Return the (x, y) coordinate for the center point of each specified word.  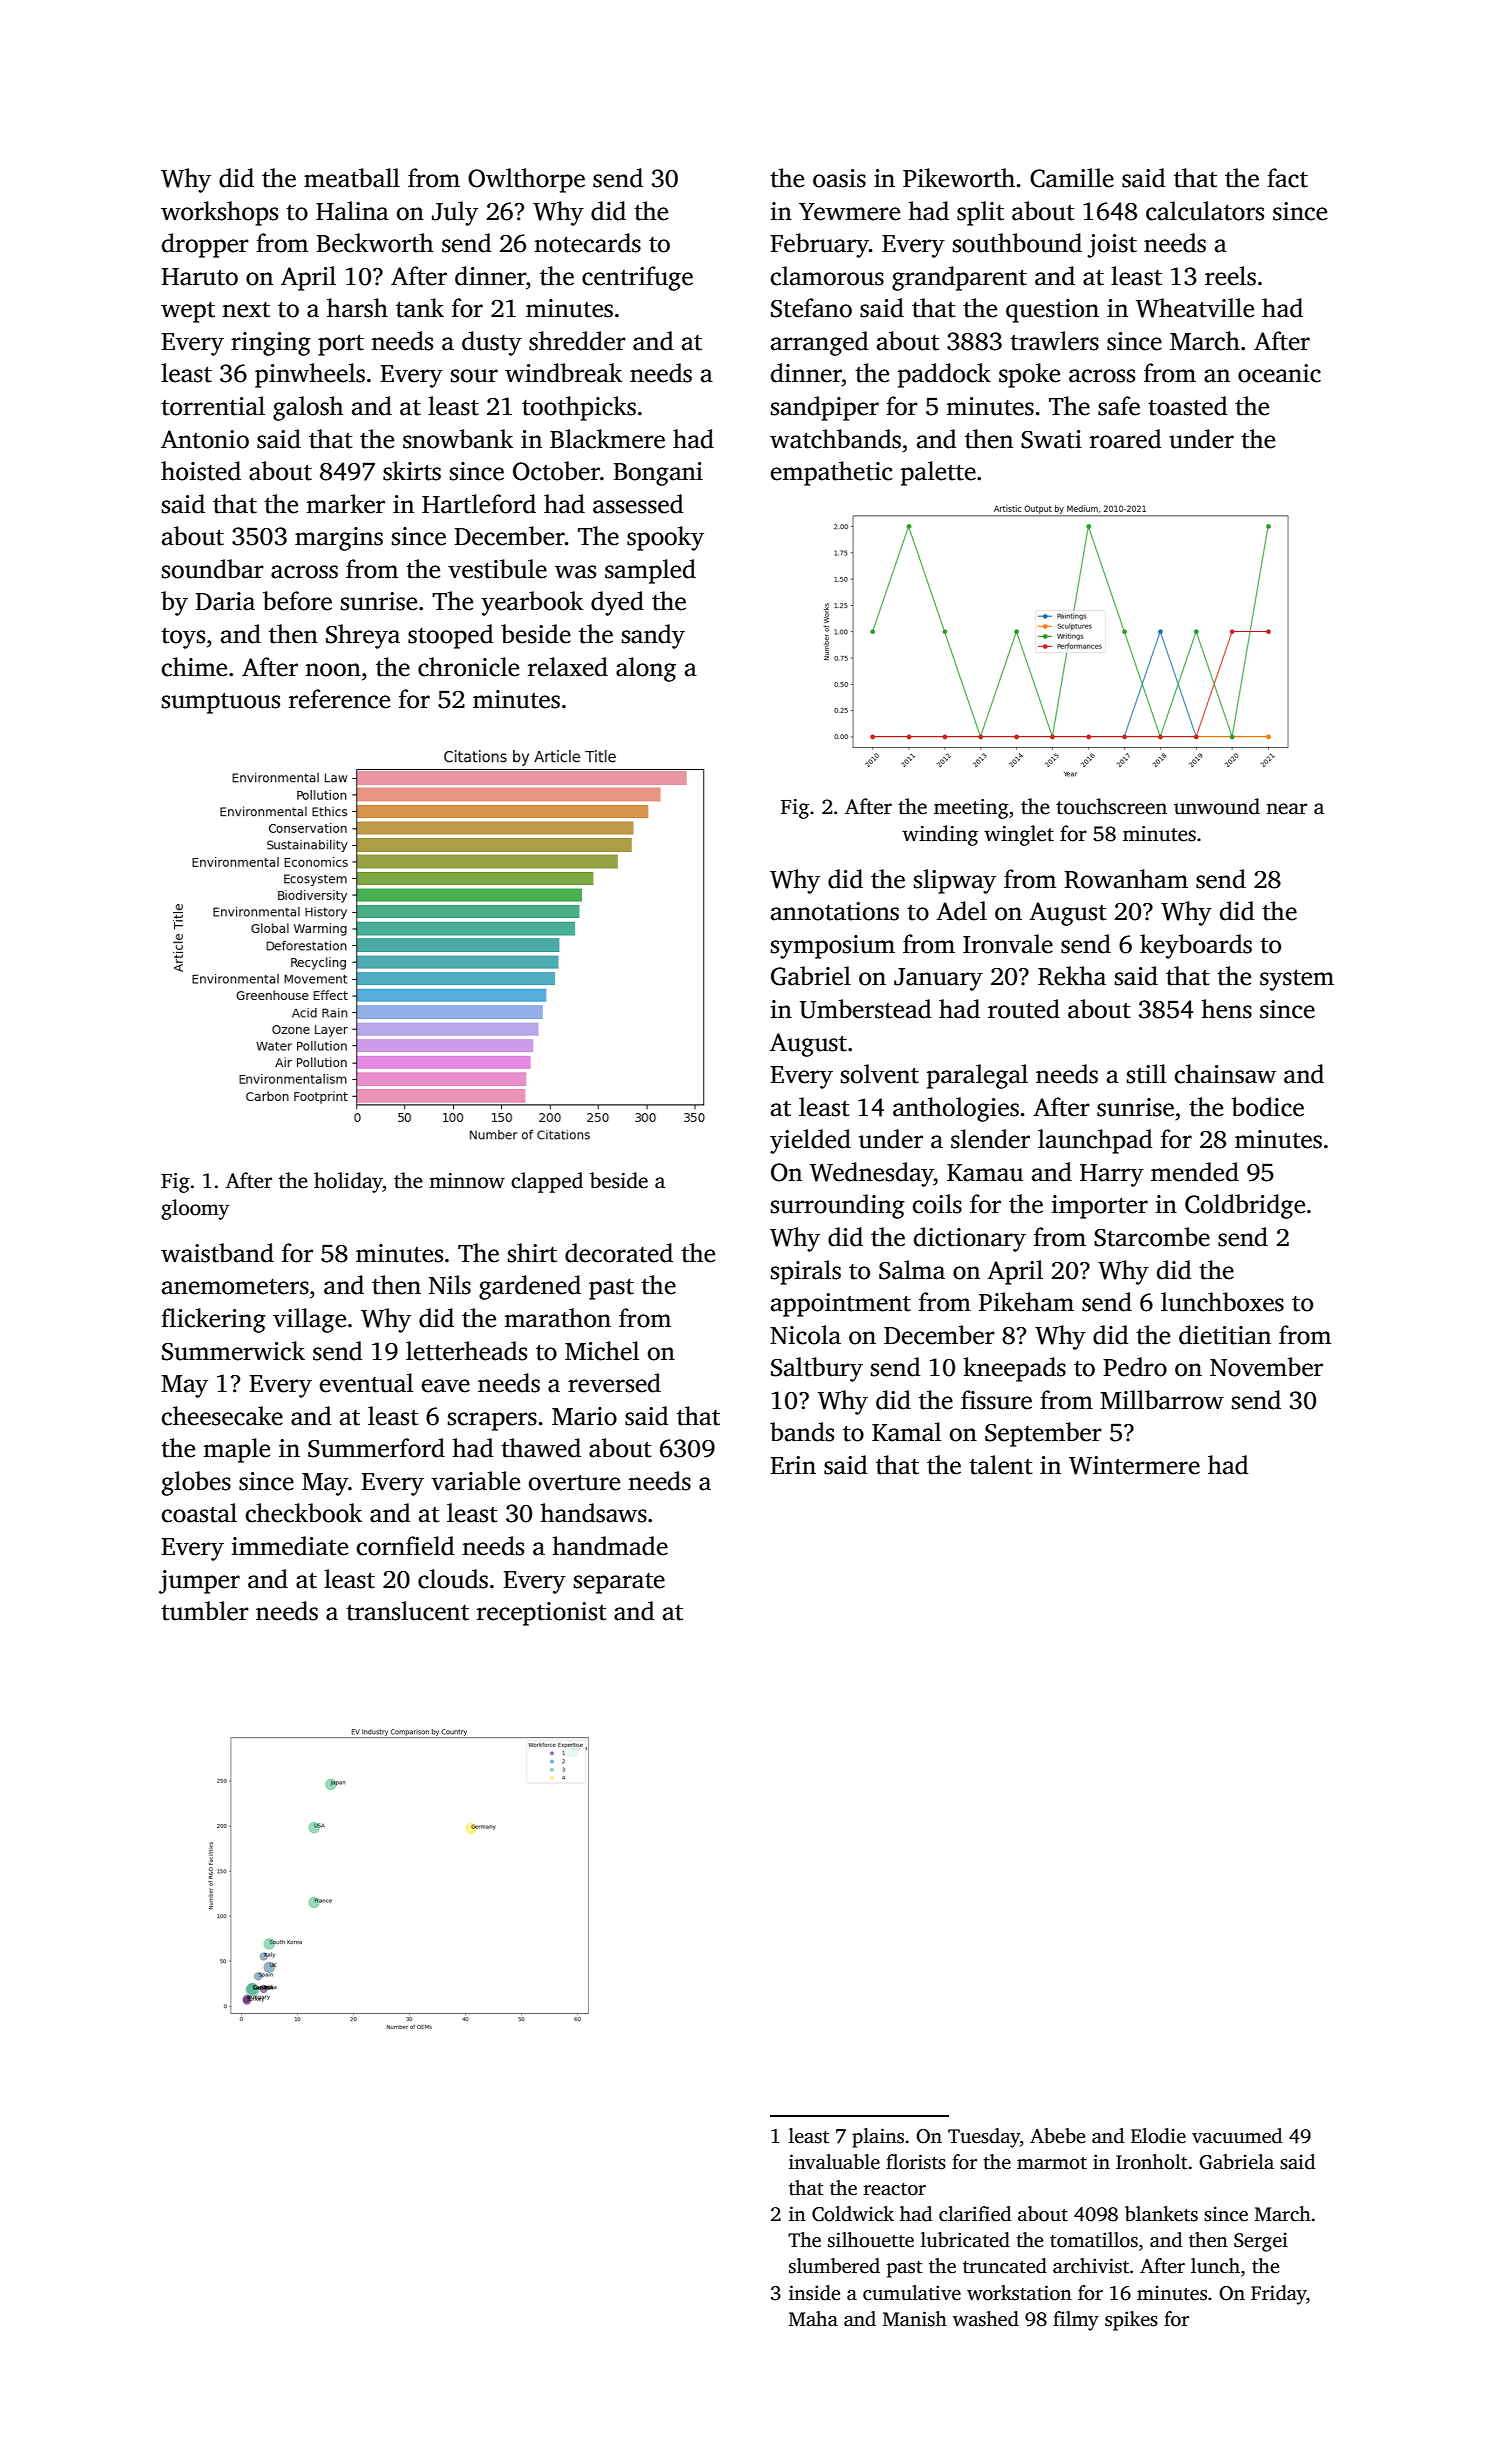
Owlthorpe (526, 180)
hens (1226, 1009)
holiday (348, 1182)
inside (814, 2293)
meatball (352, 178)
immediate (290, 1546)
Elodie (1158, 2136)
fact (1287, 178)
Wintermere (1134, 1465)
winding (940, 835)
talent (1001, 1465)
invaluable (834, 2162)
